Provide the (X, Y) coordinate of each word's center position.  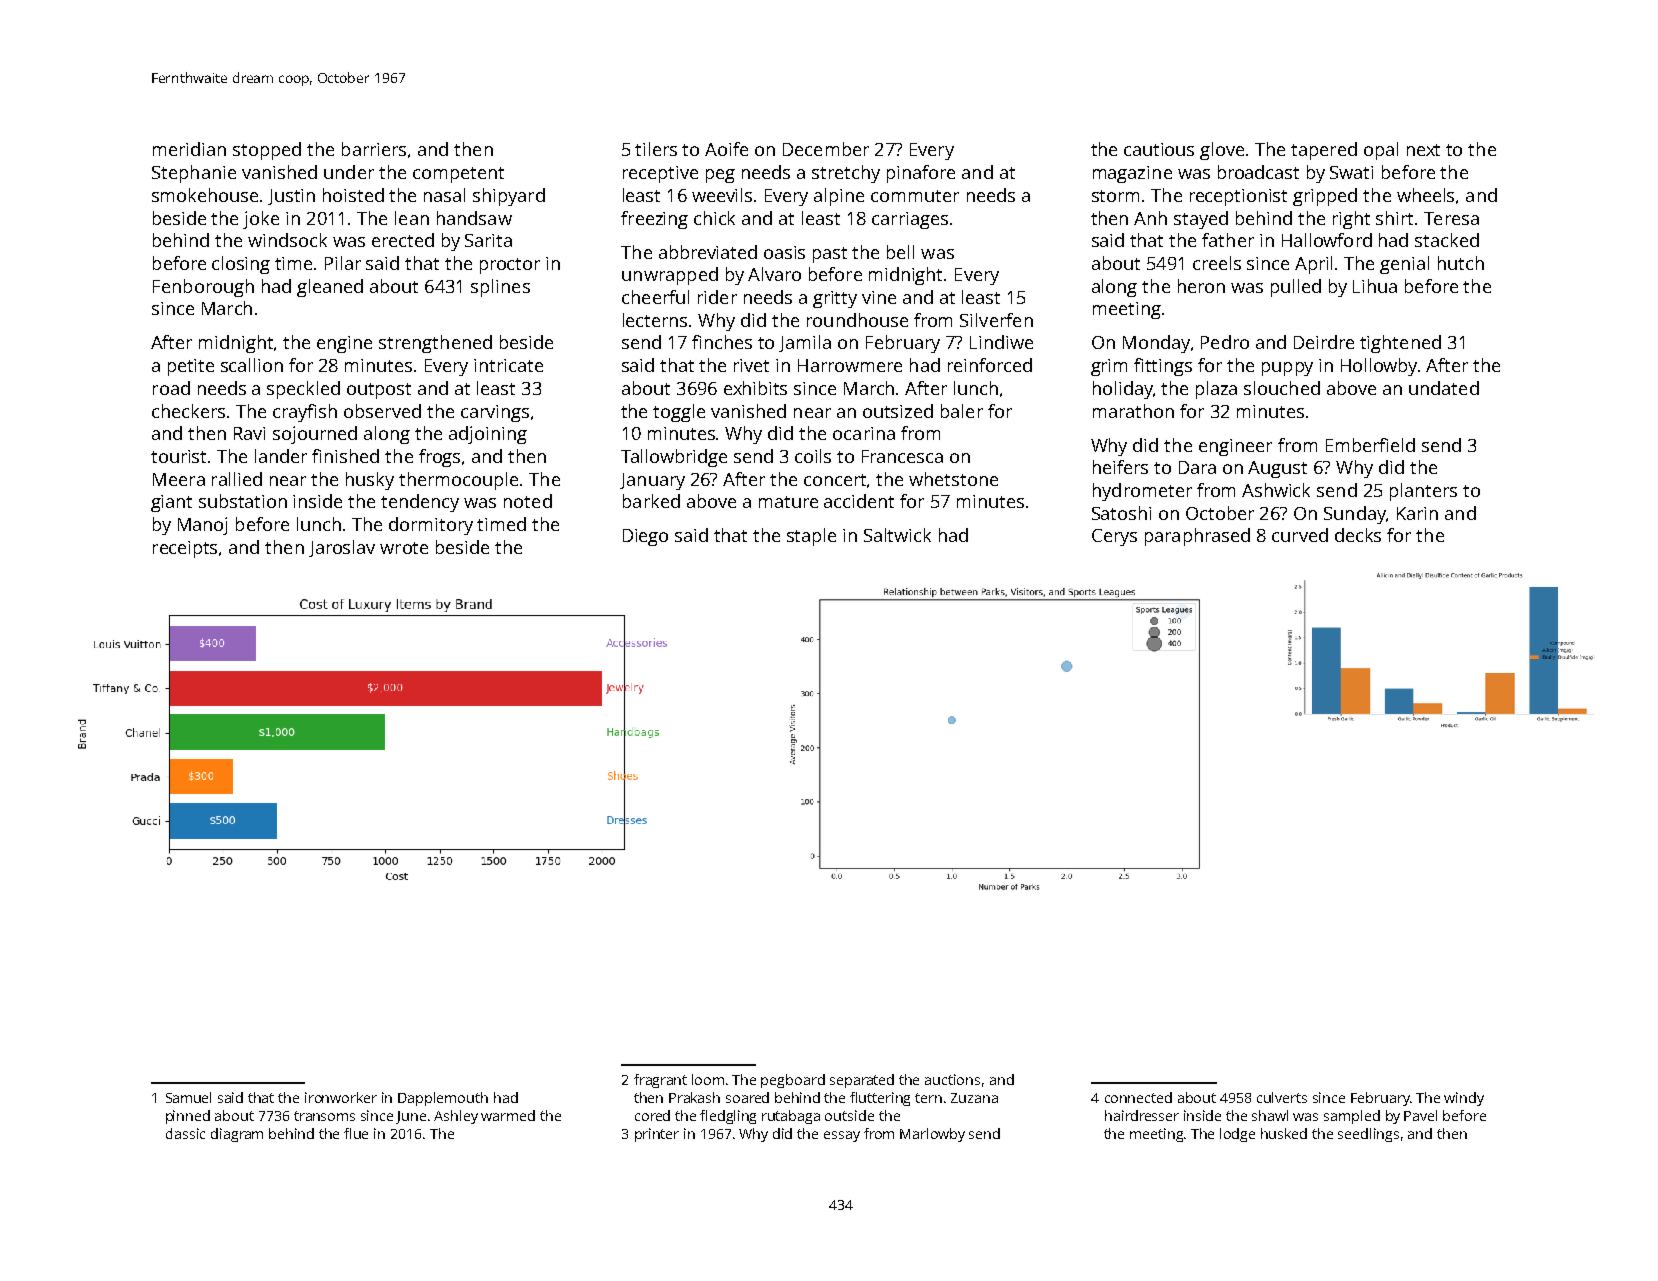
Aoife (726, 149)
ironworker (341, 1097)
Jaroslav (342, 548)
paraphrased (1197, 537)
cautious (1159, 149)
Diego (645, 537)
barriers (374, 149)
